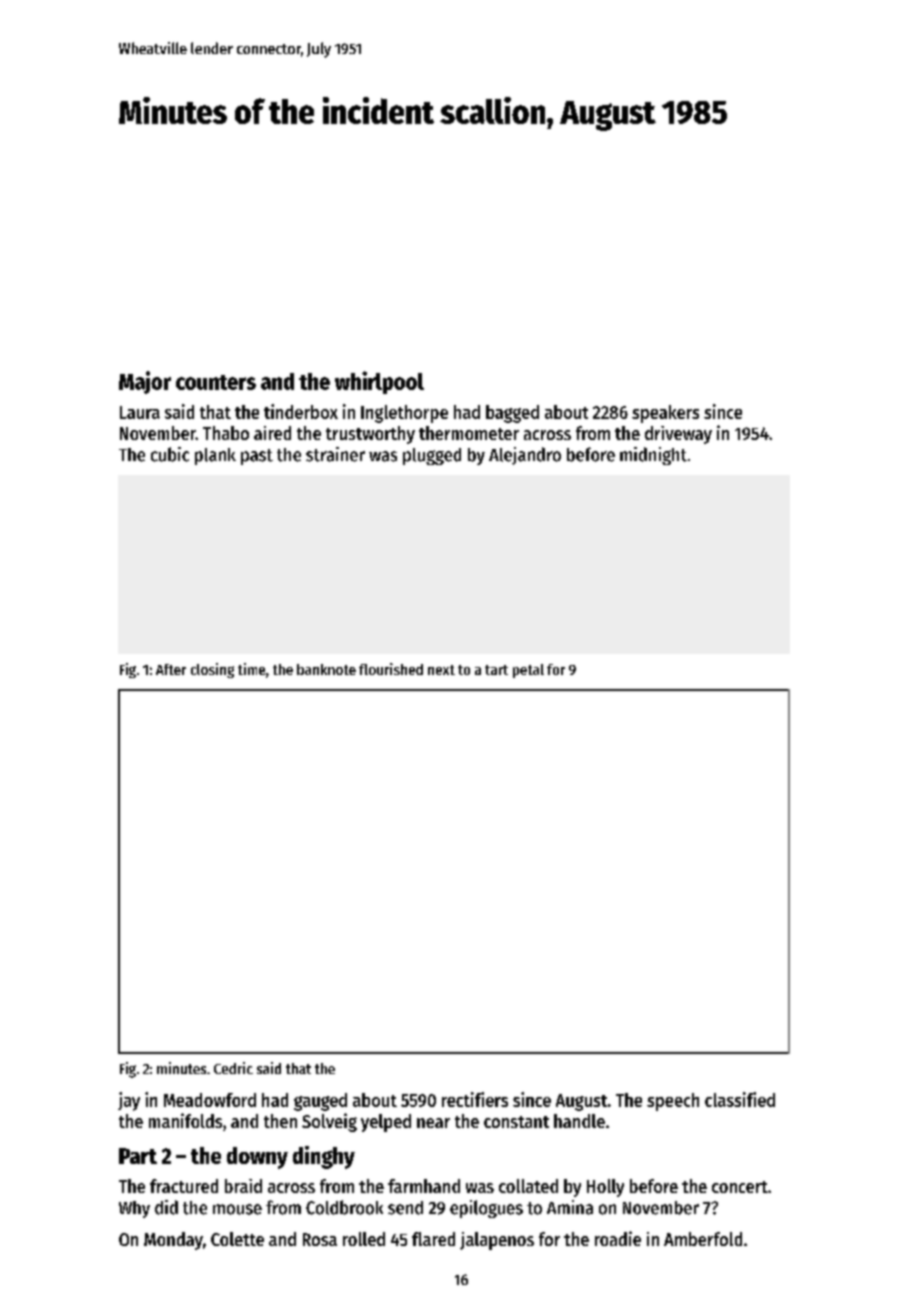 This page has width=908, height=1316. I want to click on Amberfold, so click(703, 1239).
